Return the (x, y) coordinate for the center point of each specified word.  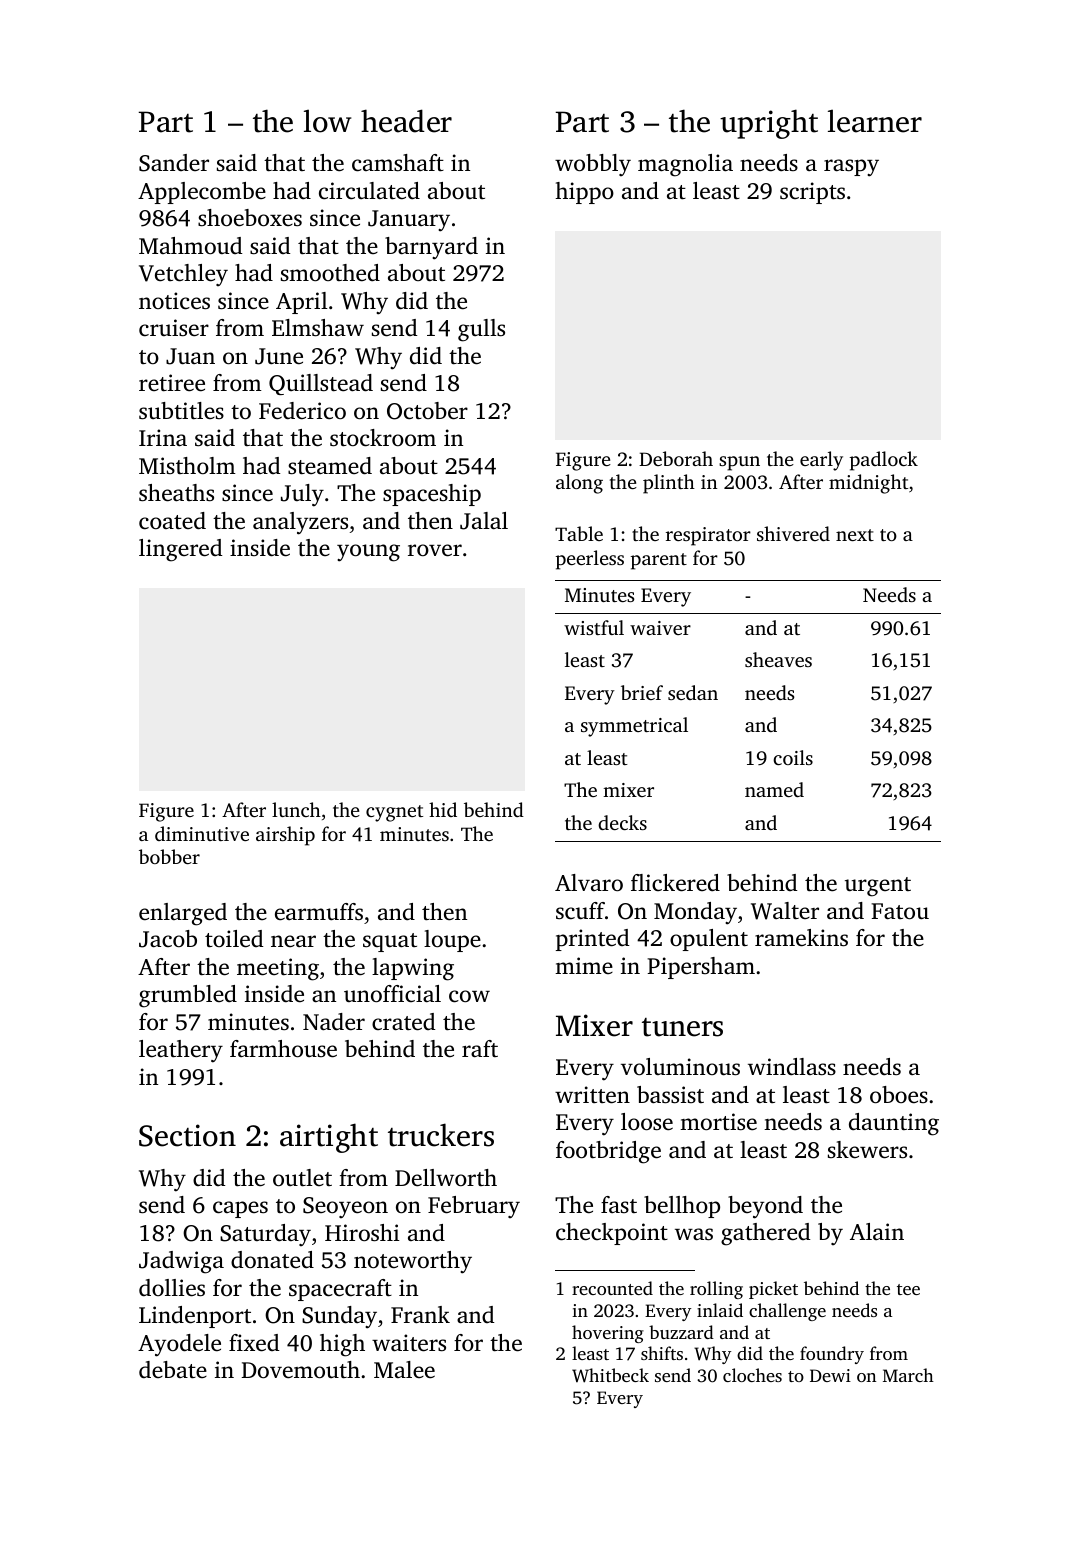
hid (443, 809)
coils (793, 757)
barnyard (431, 248)
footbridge (608, 1152)
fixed (254, 1343)
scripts (812, 193)
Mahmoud (190, 245)
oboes (899, 1095)
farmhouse (283, 1049)
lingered (180, 550)
